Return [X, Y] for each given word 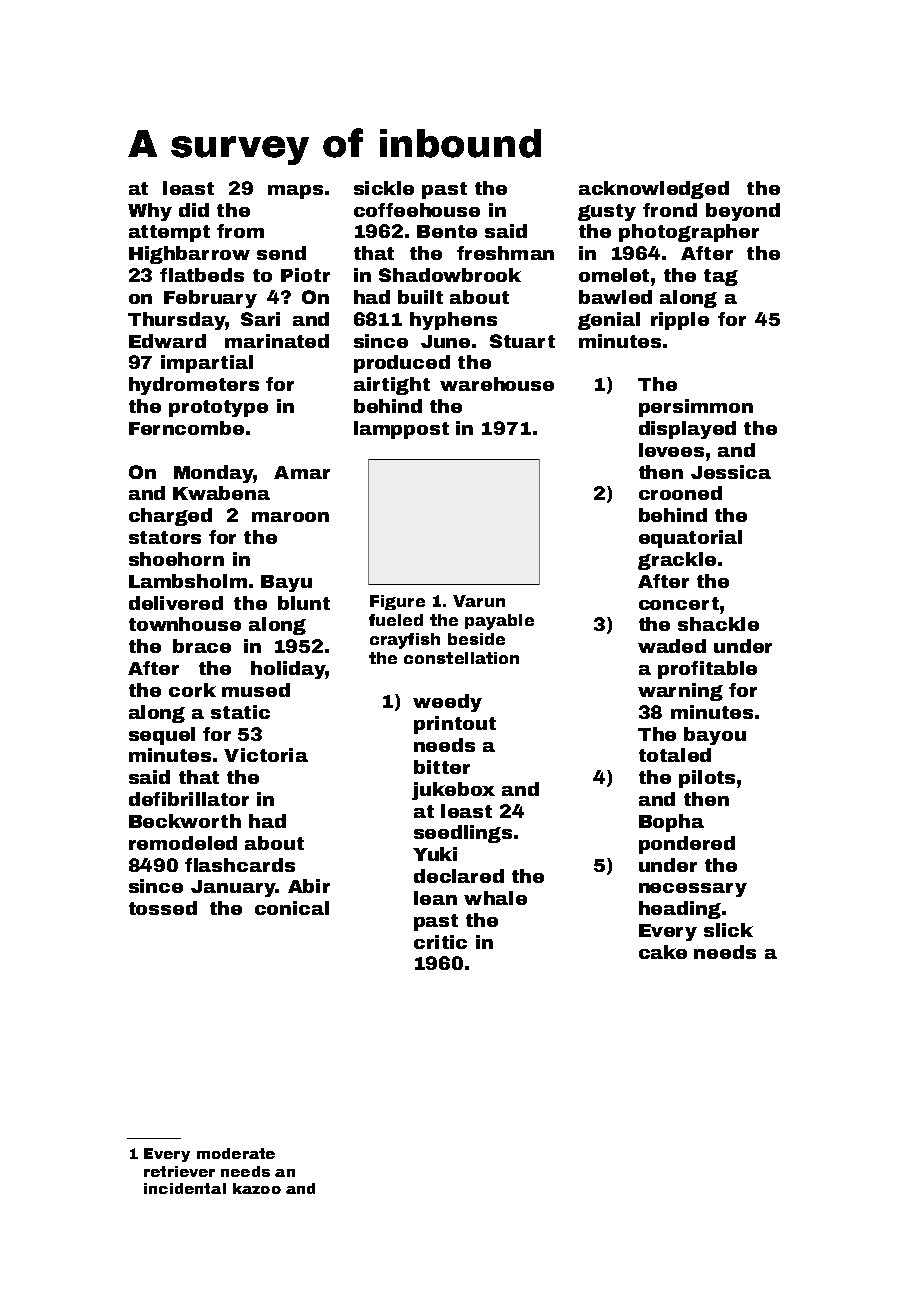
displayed [687, 430]
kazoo [257, 1188]
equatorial [690, 539]
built [420, 297]
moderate [236, 1153]
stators [165, 537]
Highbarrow [189, 255]
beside [476, 639]
